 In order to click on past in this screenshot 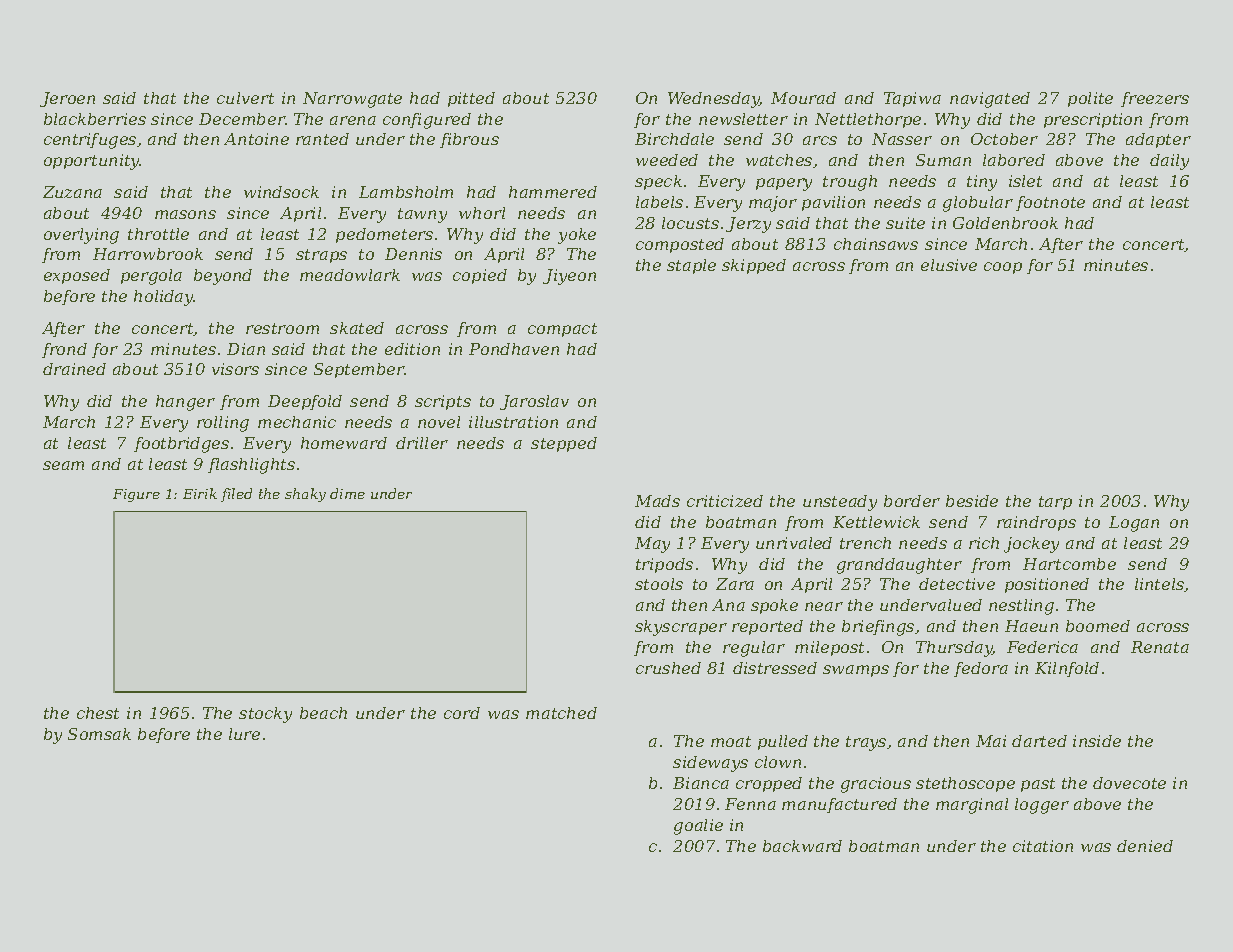, I will do `click(1038, 785)`.
